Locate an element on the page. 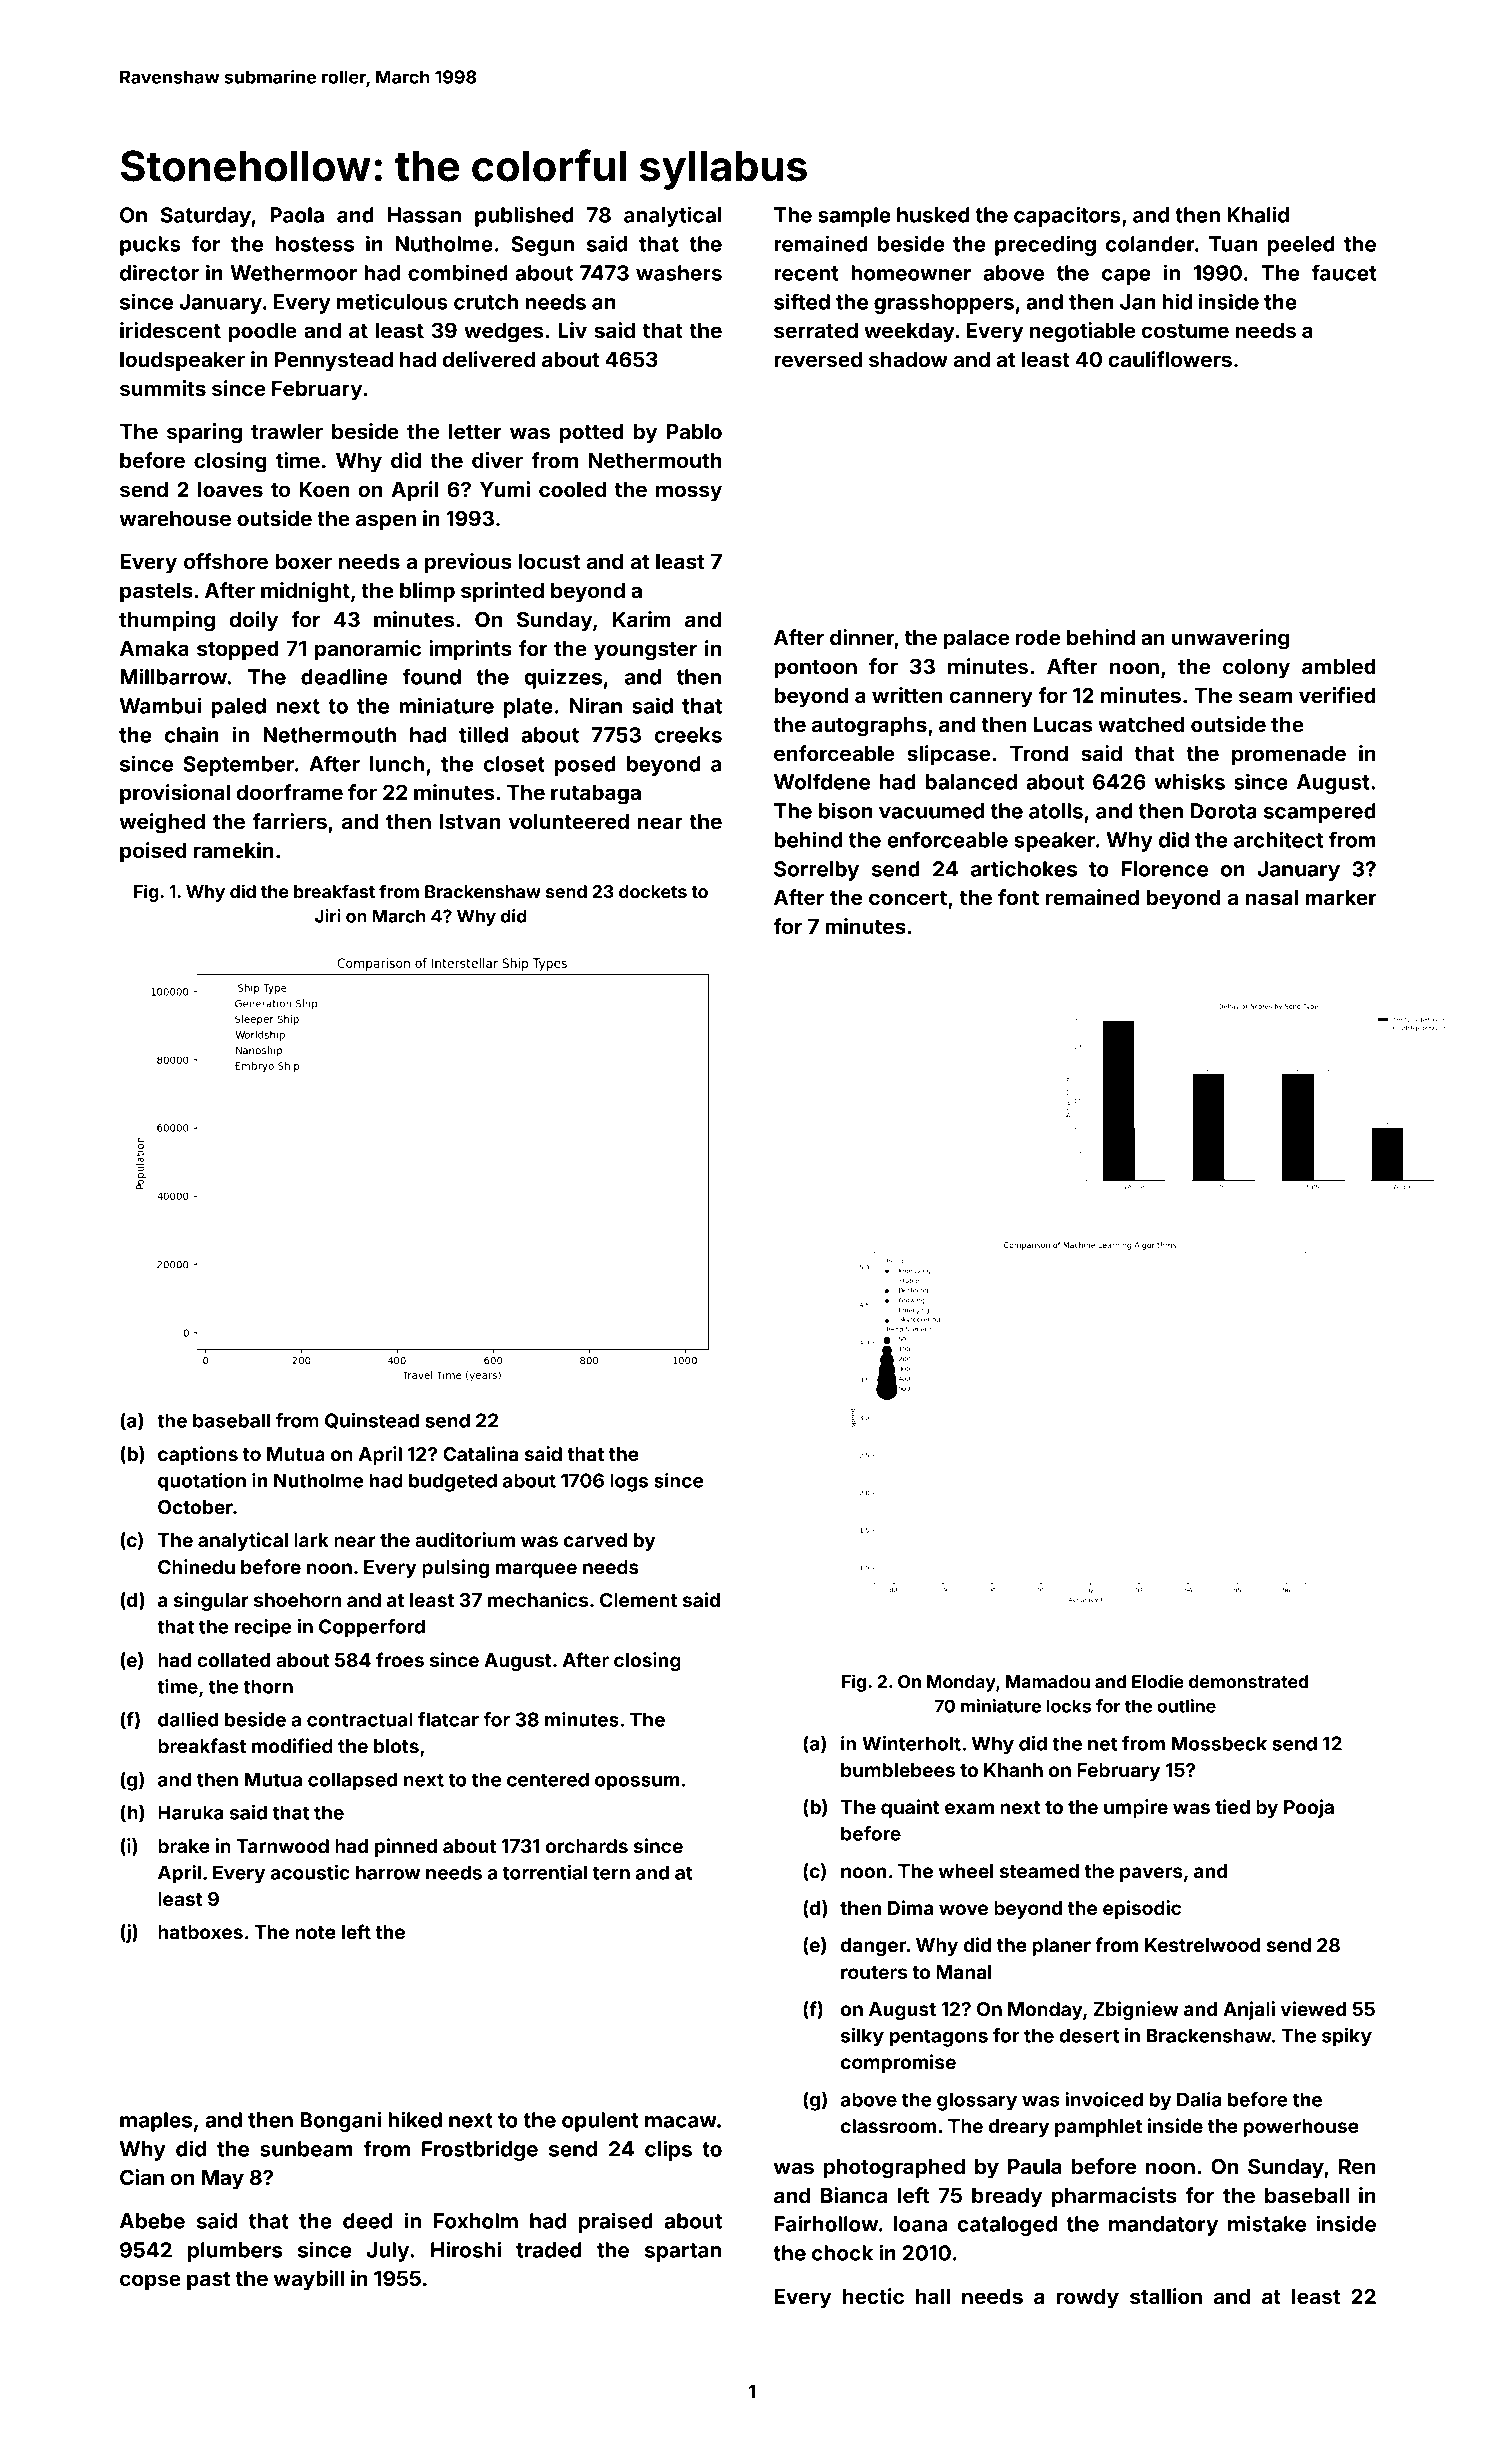 The height and width of the document is (2464, 1496). quaint is located at coordinates (910, 1808).
